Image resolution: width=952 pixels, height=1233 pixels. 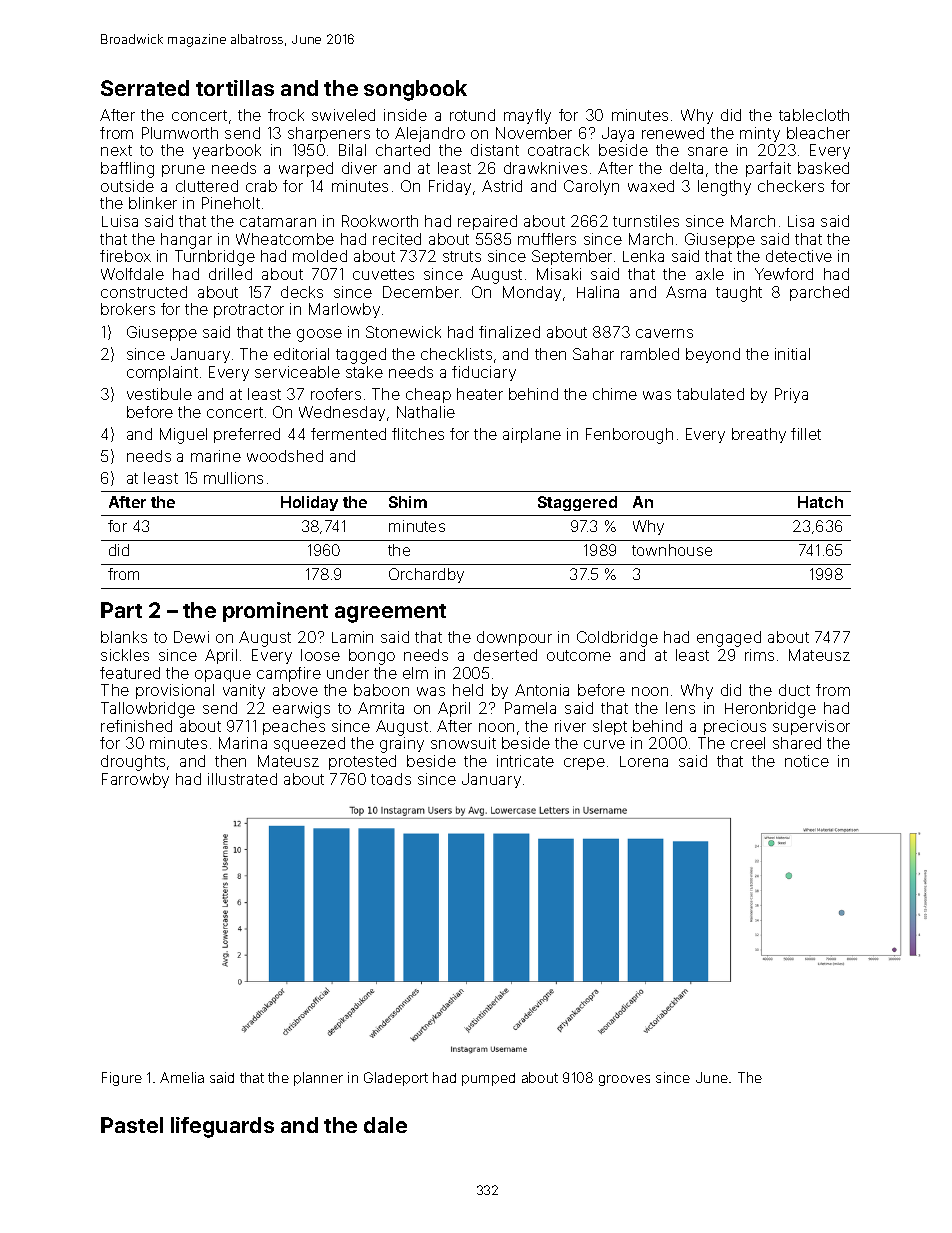 I want to click on lengthy, so click(x=724, y=188).
